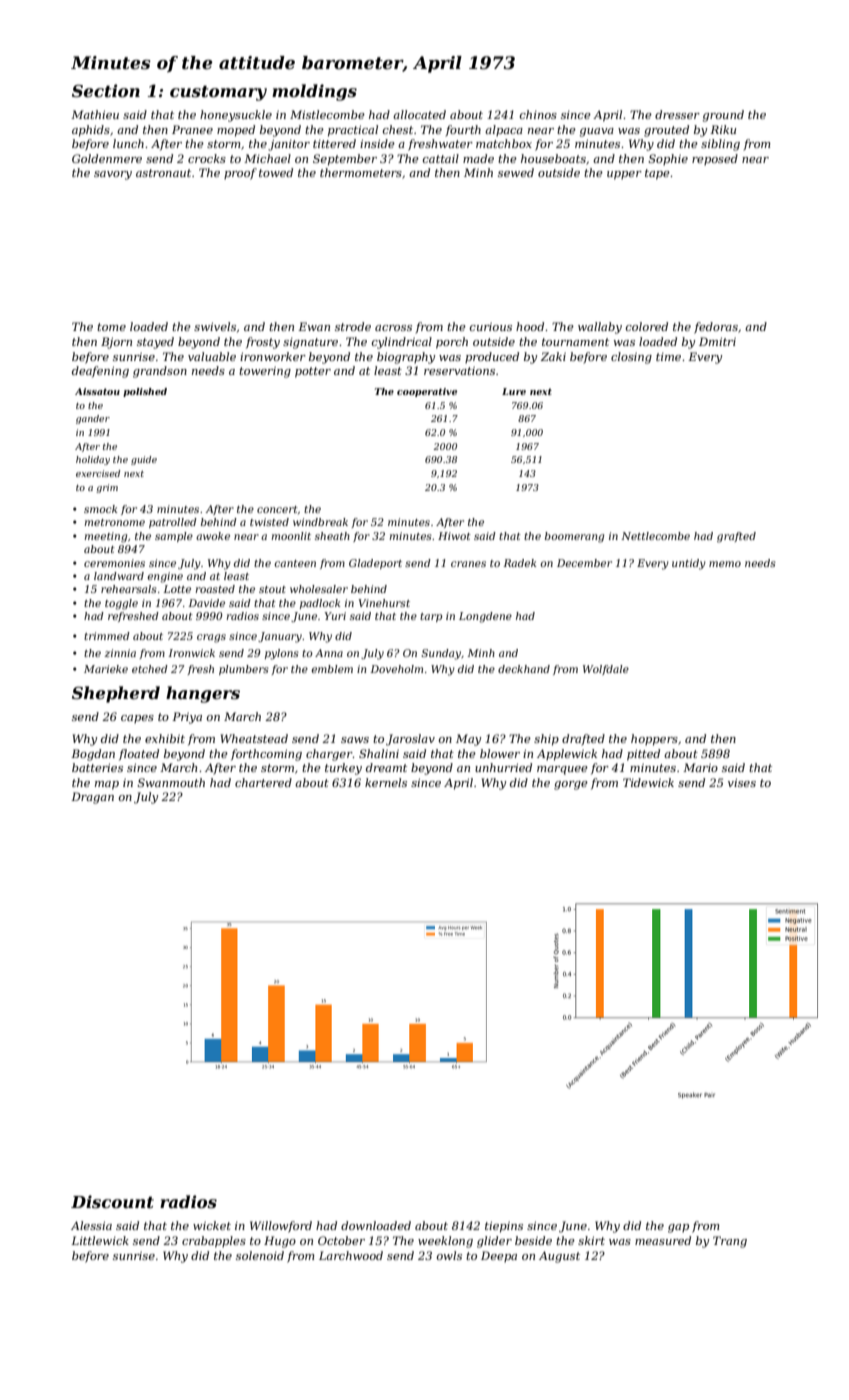 Image resolution: width=849 pixels, height=1400 pixels. I want to click on kernels, so click(386, 782).
